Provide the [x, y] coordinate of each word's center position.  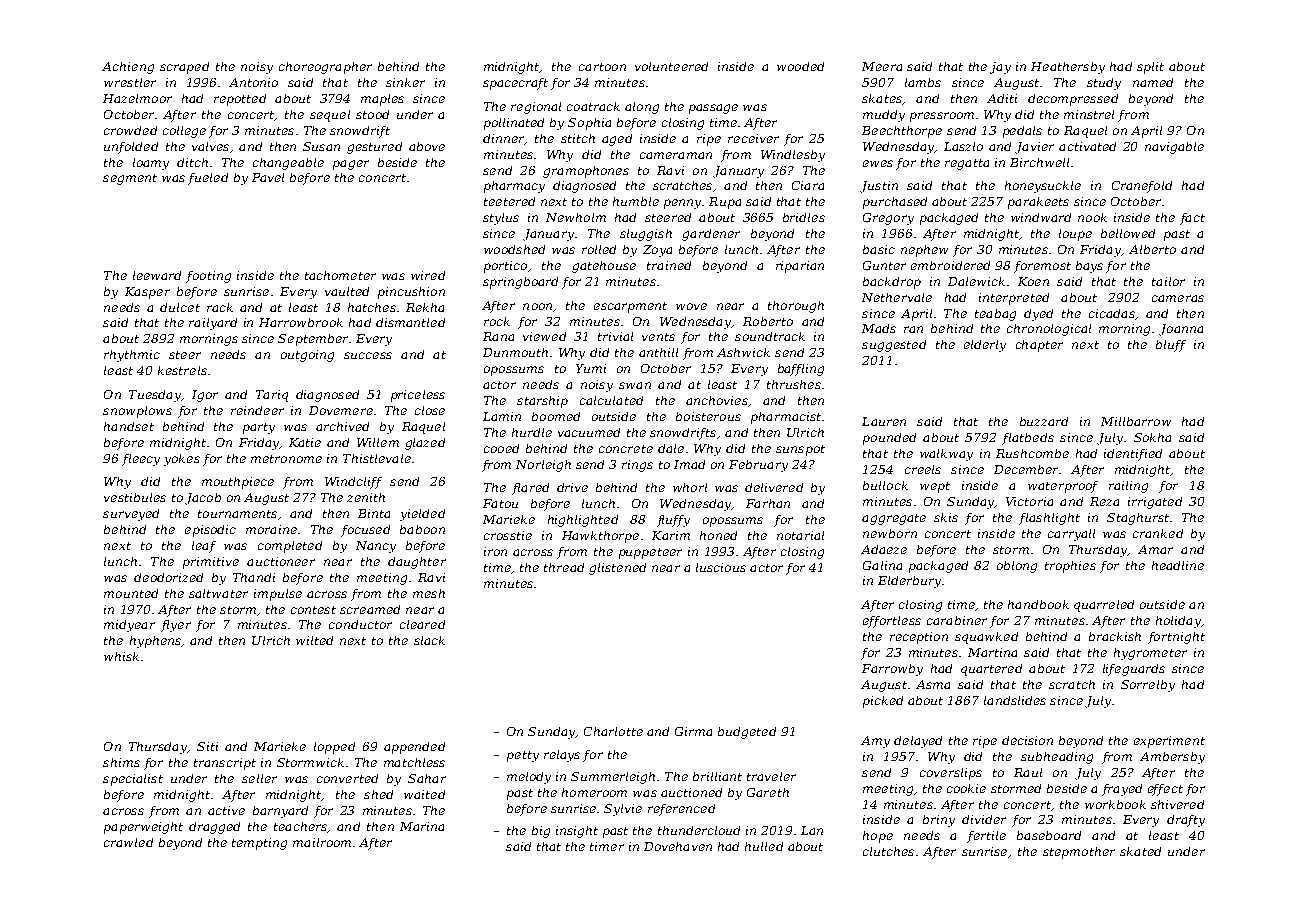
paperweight [143, 828]
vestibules [135, 497]
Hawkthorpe [600, 537]
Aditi [1002, 98]
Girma [693, 731]
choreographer [325, 68]
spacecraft [515, 84]
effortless [892, 622]
